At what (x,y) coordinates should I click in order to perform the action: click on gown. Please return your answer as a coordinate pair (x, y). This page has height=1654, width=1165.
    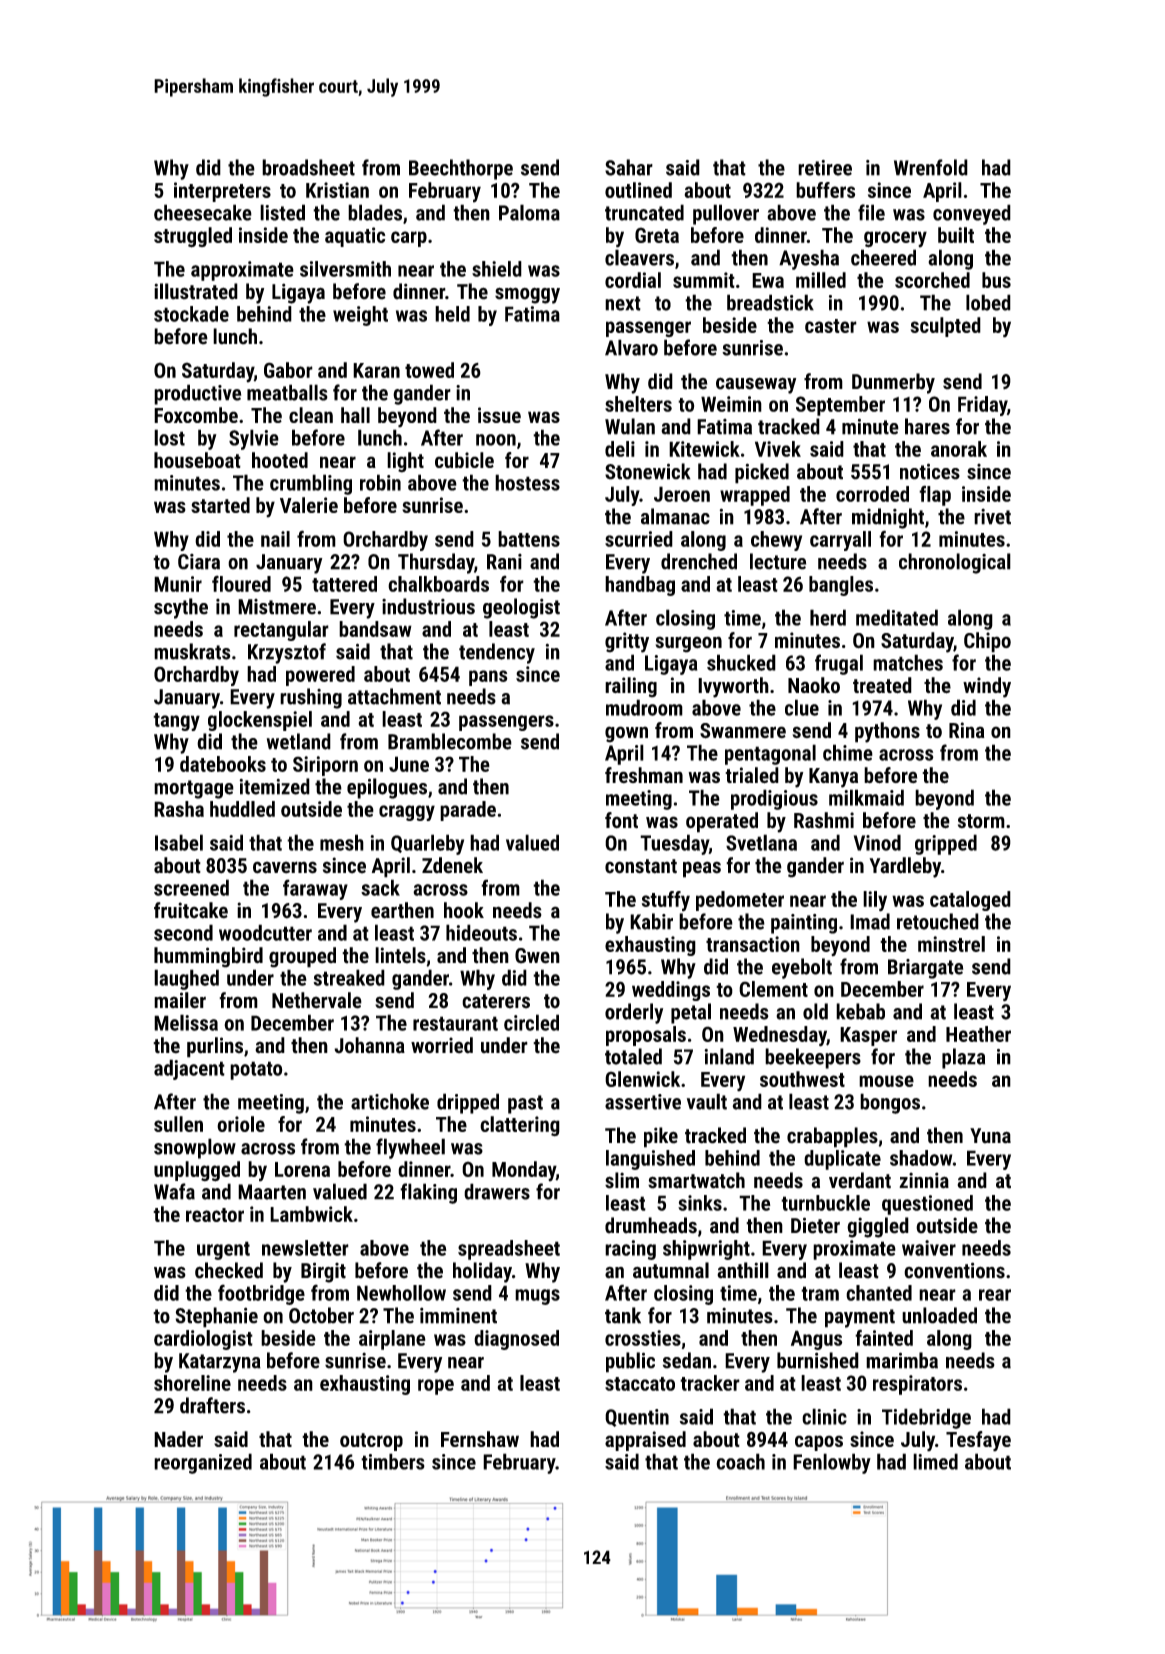
    Looking at the image, I should click on (626, 734).
